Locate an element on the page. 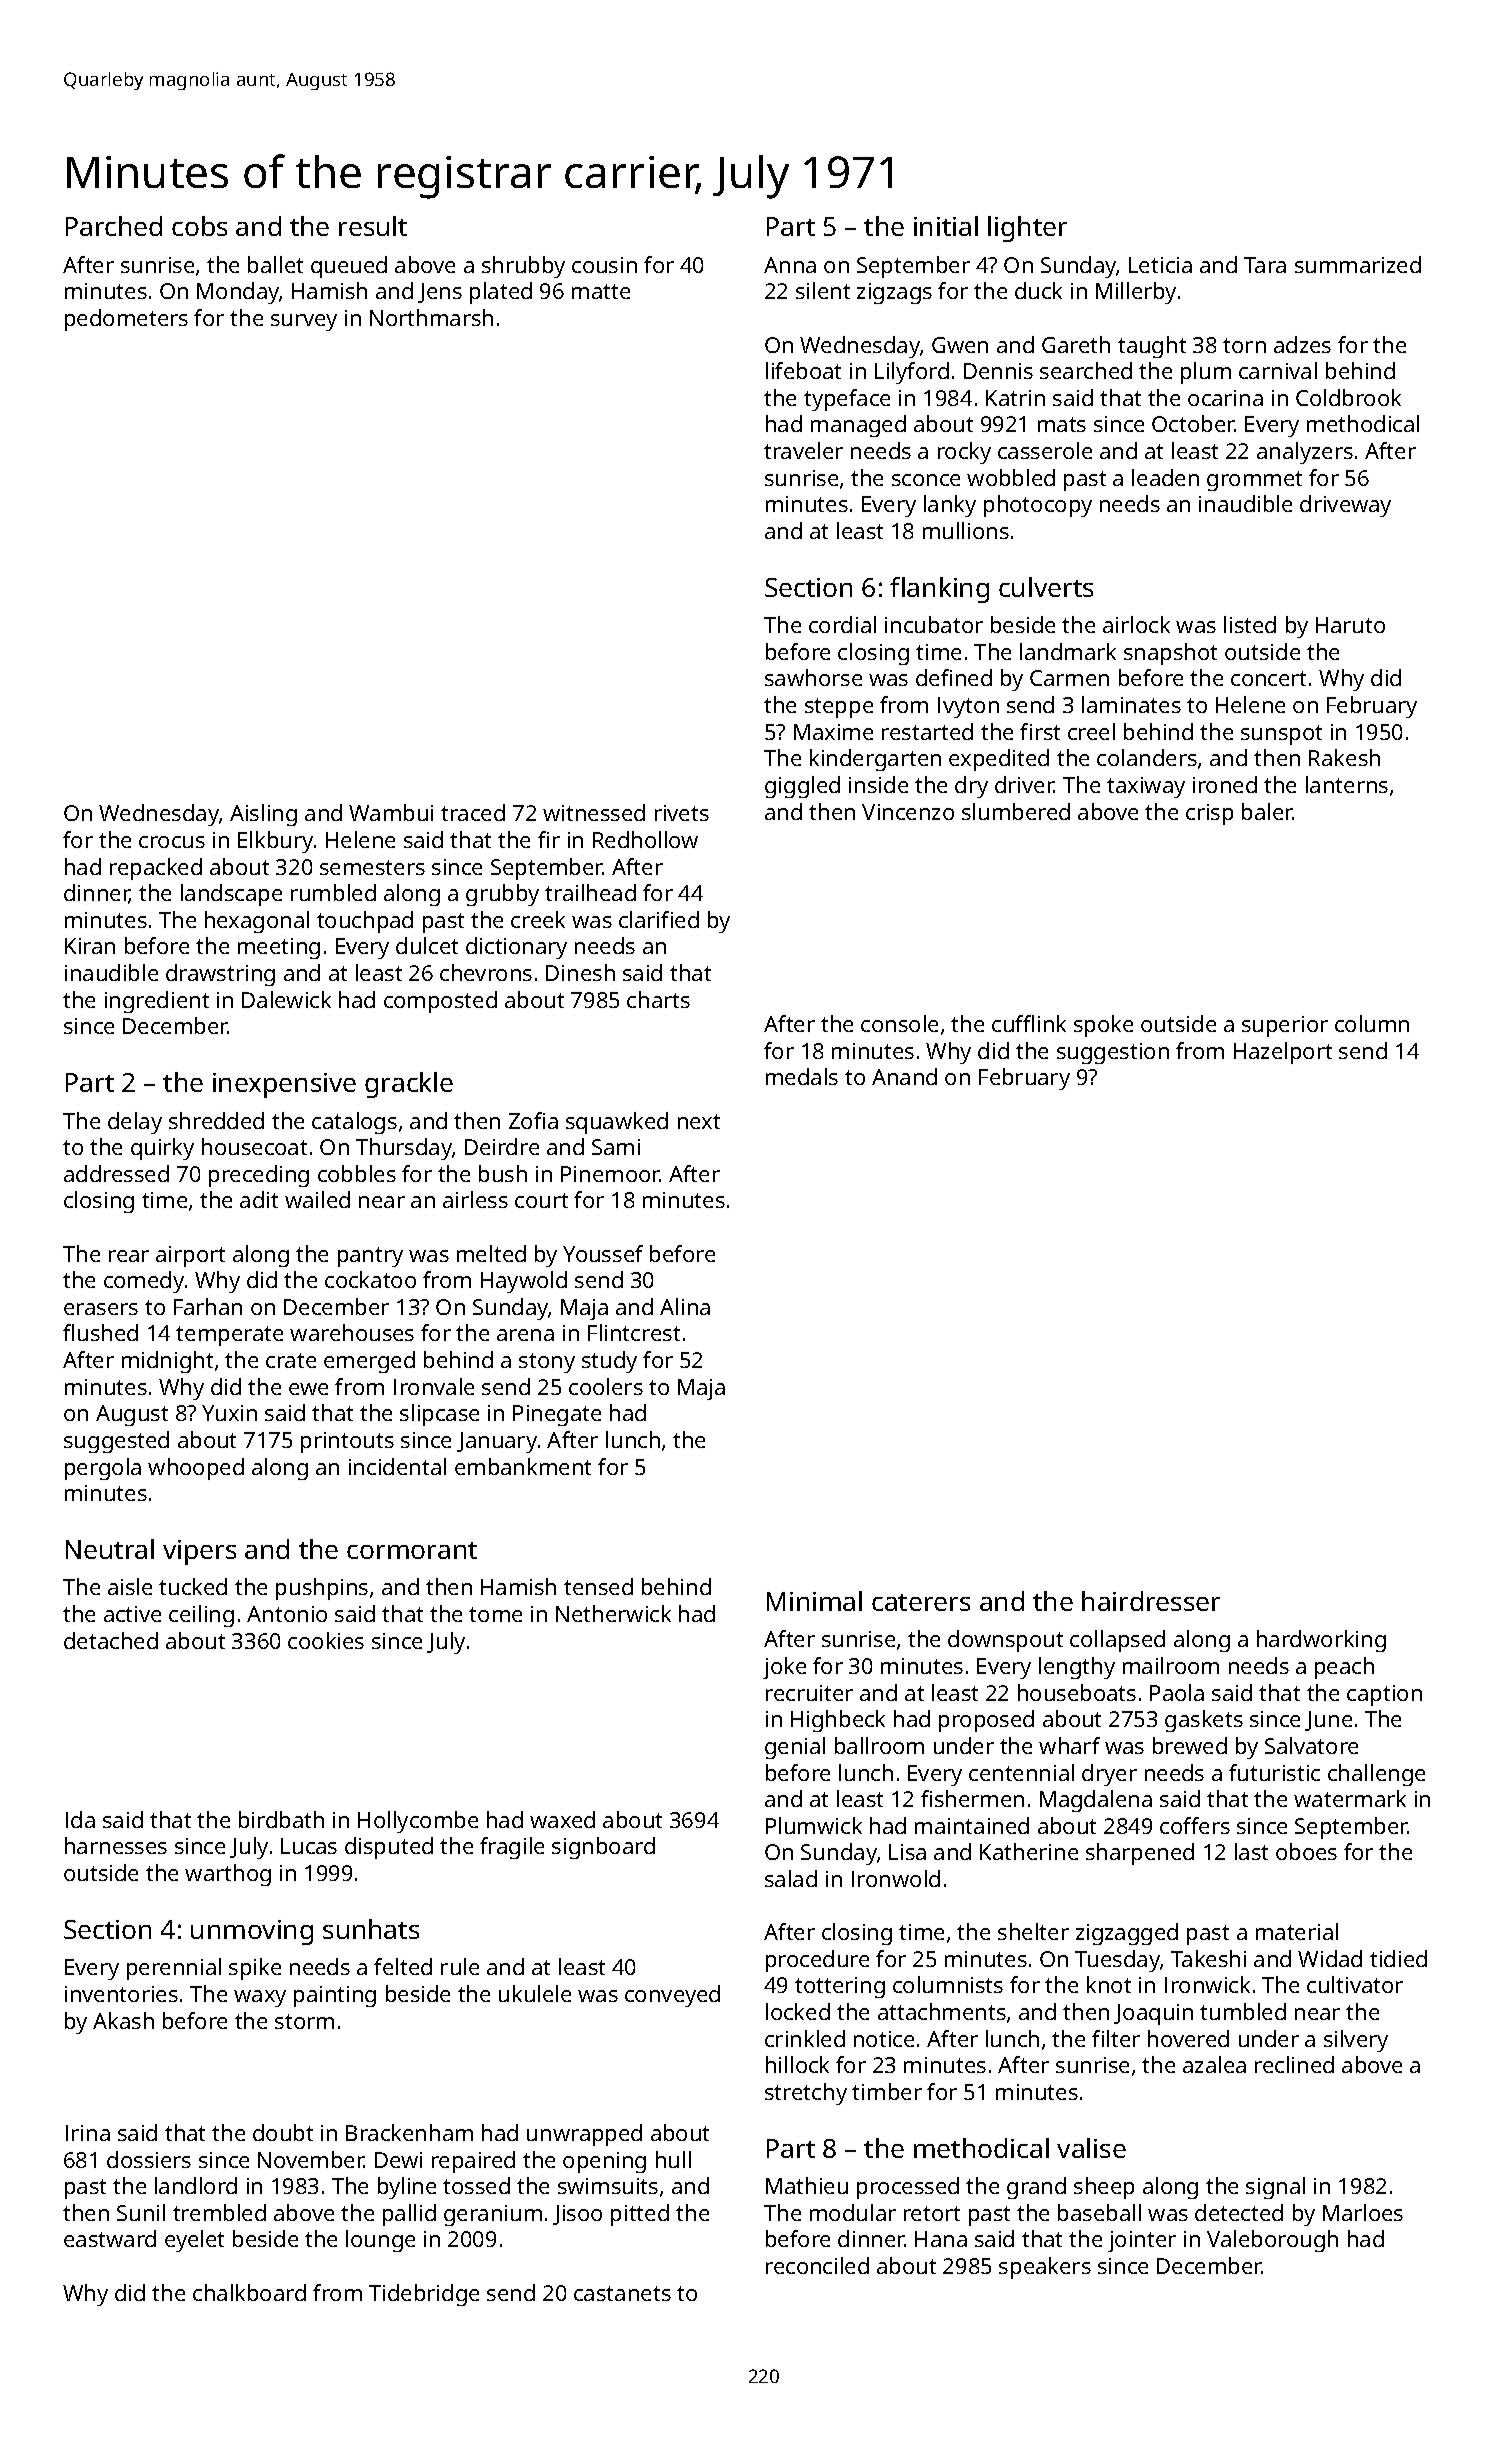 This page has width=1496, height=2464. incidental is located at coordinates (397, 1466).
